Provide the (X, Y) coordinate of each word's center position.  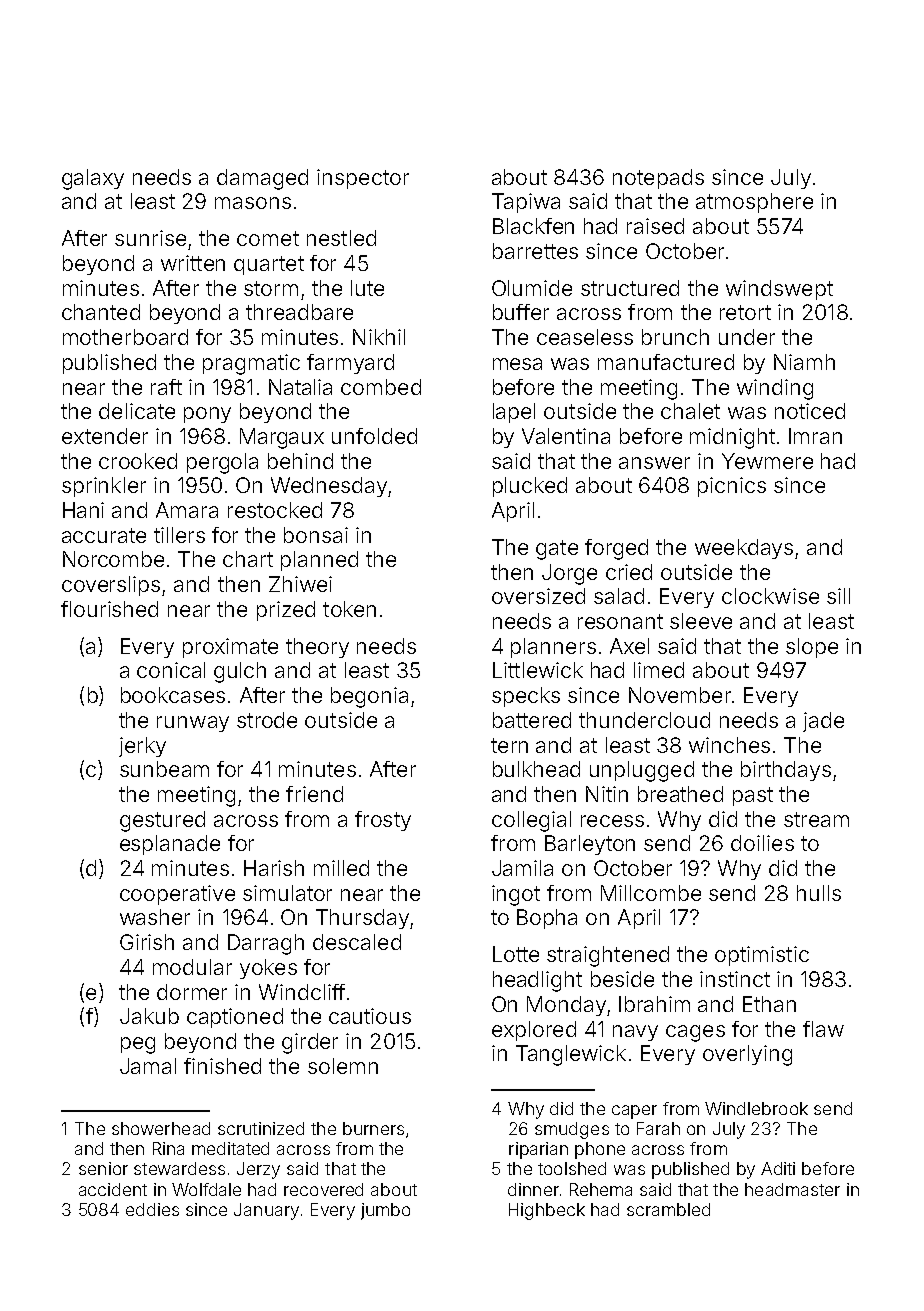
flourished (109, 609)
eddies (152, 1209)
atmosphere (754, 203)
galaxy (93, 179)
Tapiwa (526, 203)
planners (553, 648)
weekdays (744, 549)
